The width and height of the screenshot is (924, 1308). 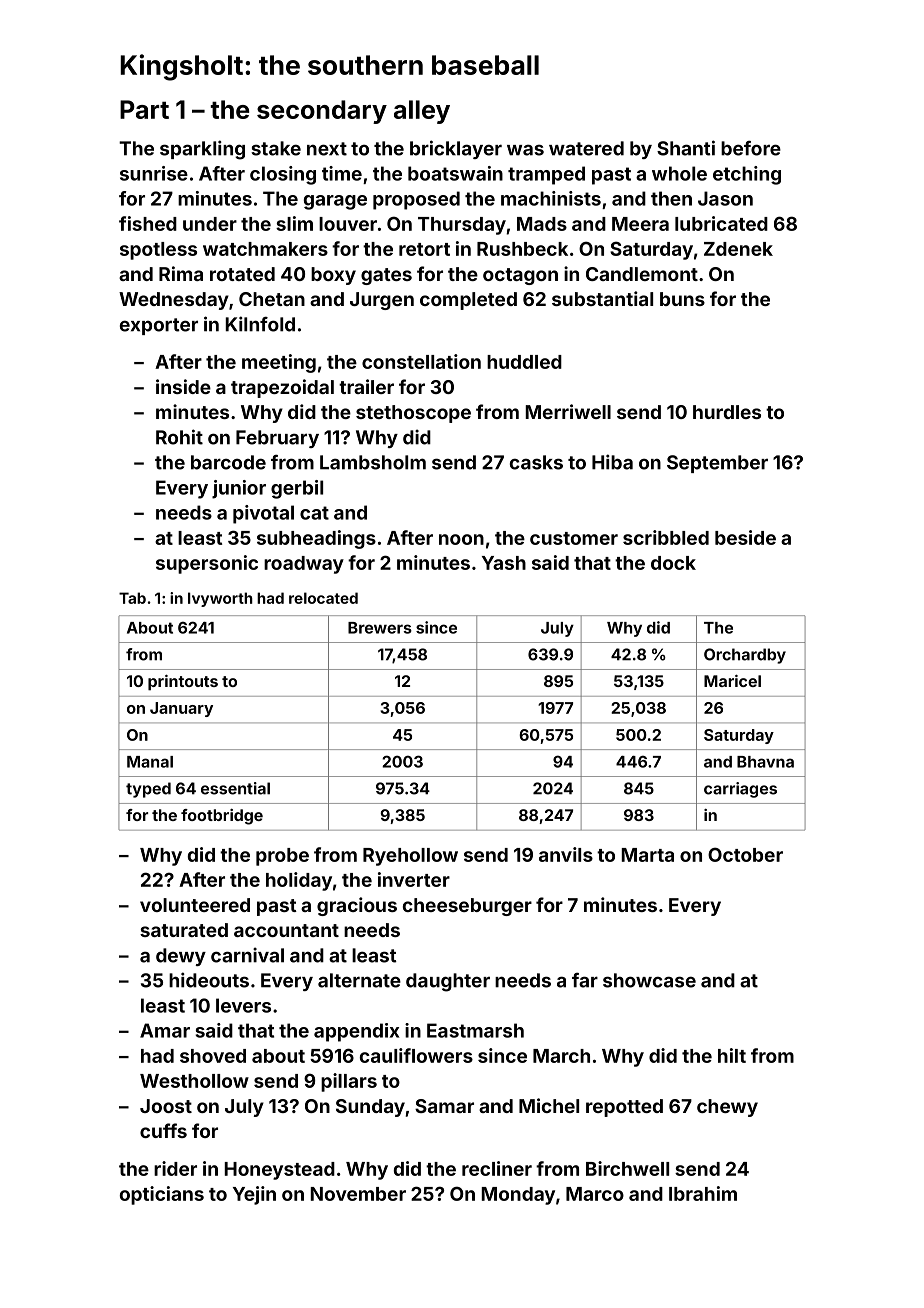 I want to click on Zdenek, so click(x=738, y=249).
